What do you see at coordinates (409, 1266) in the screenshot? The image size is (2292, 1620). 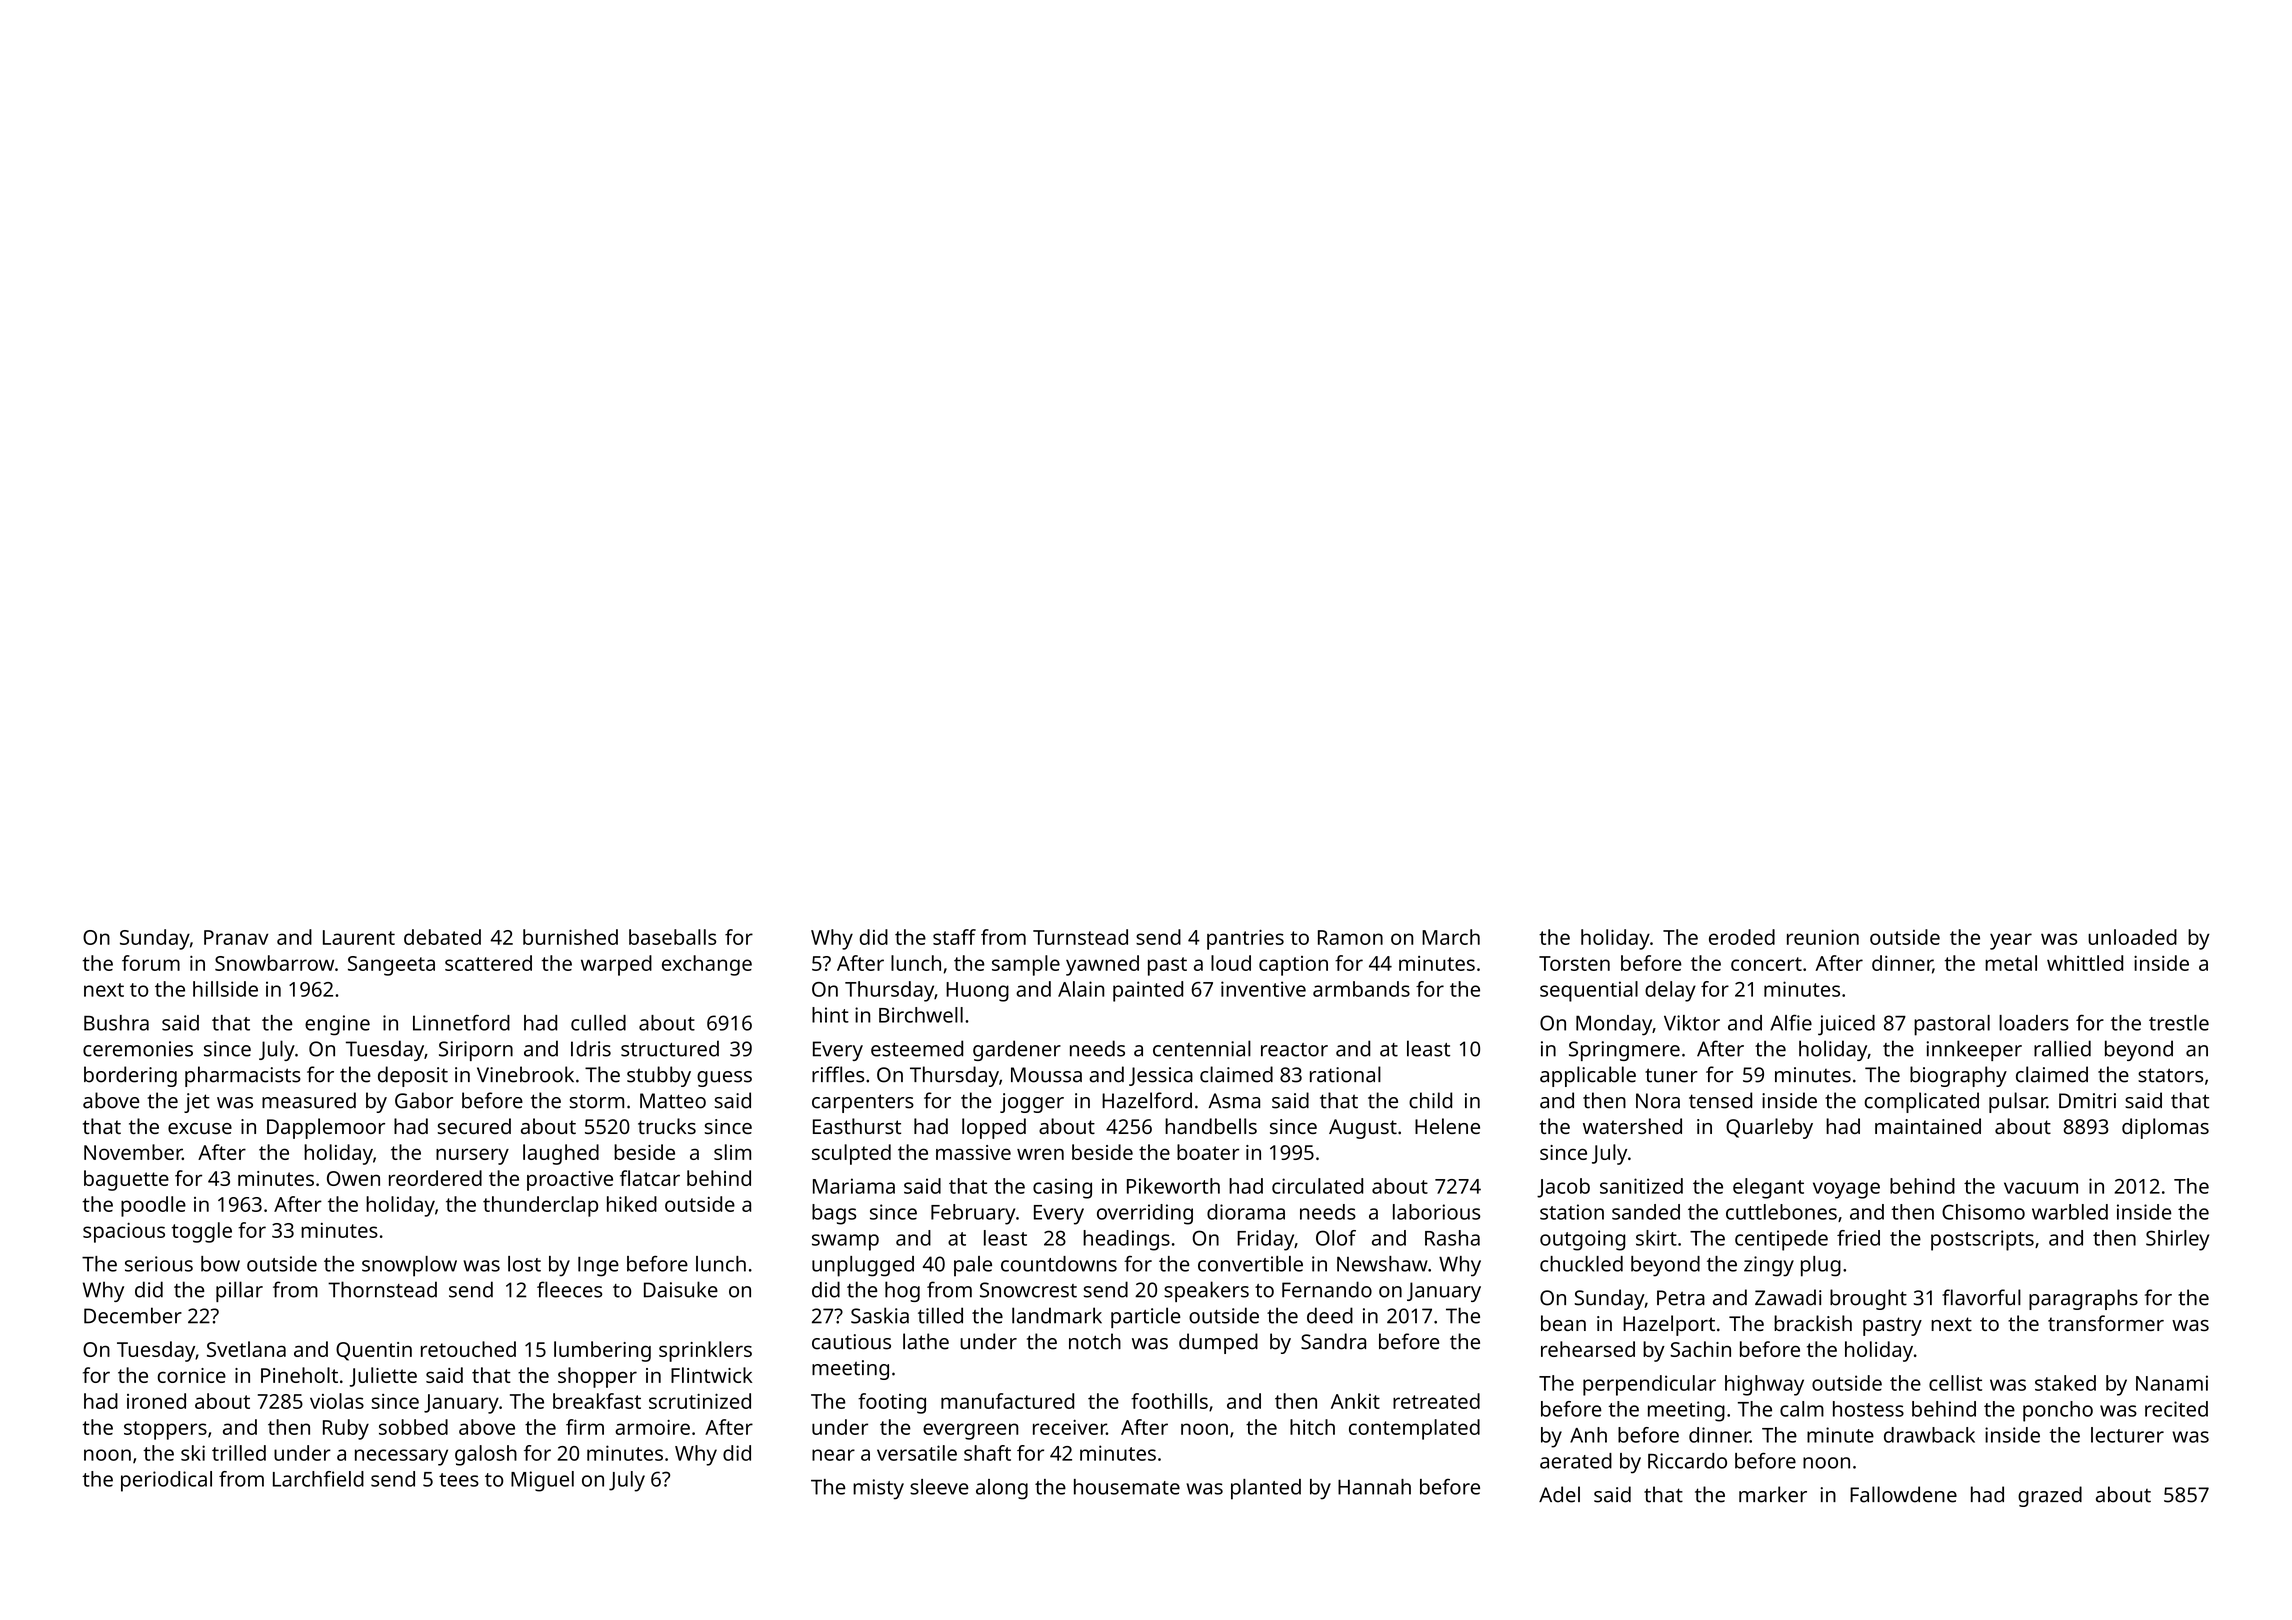 I see `snowplow` at bounding box center [409, 1266].
